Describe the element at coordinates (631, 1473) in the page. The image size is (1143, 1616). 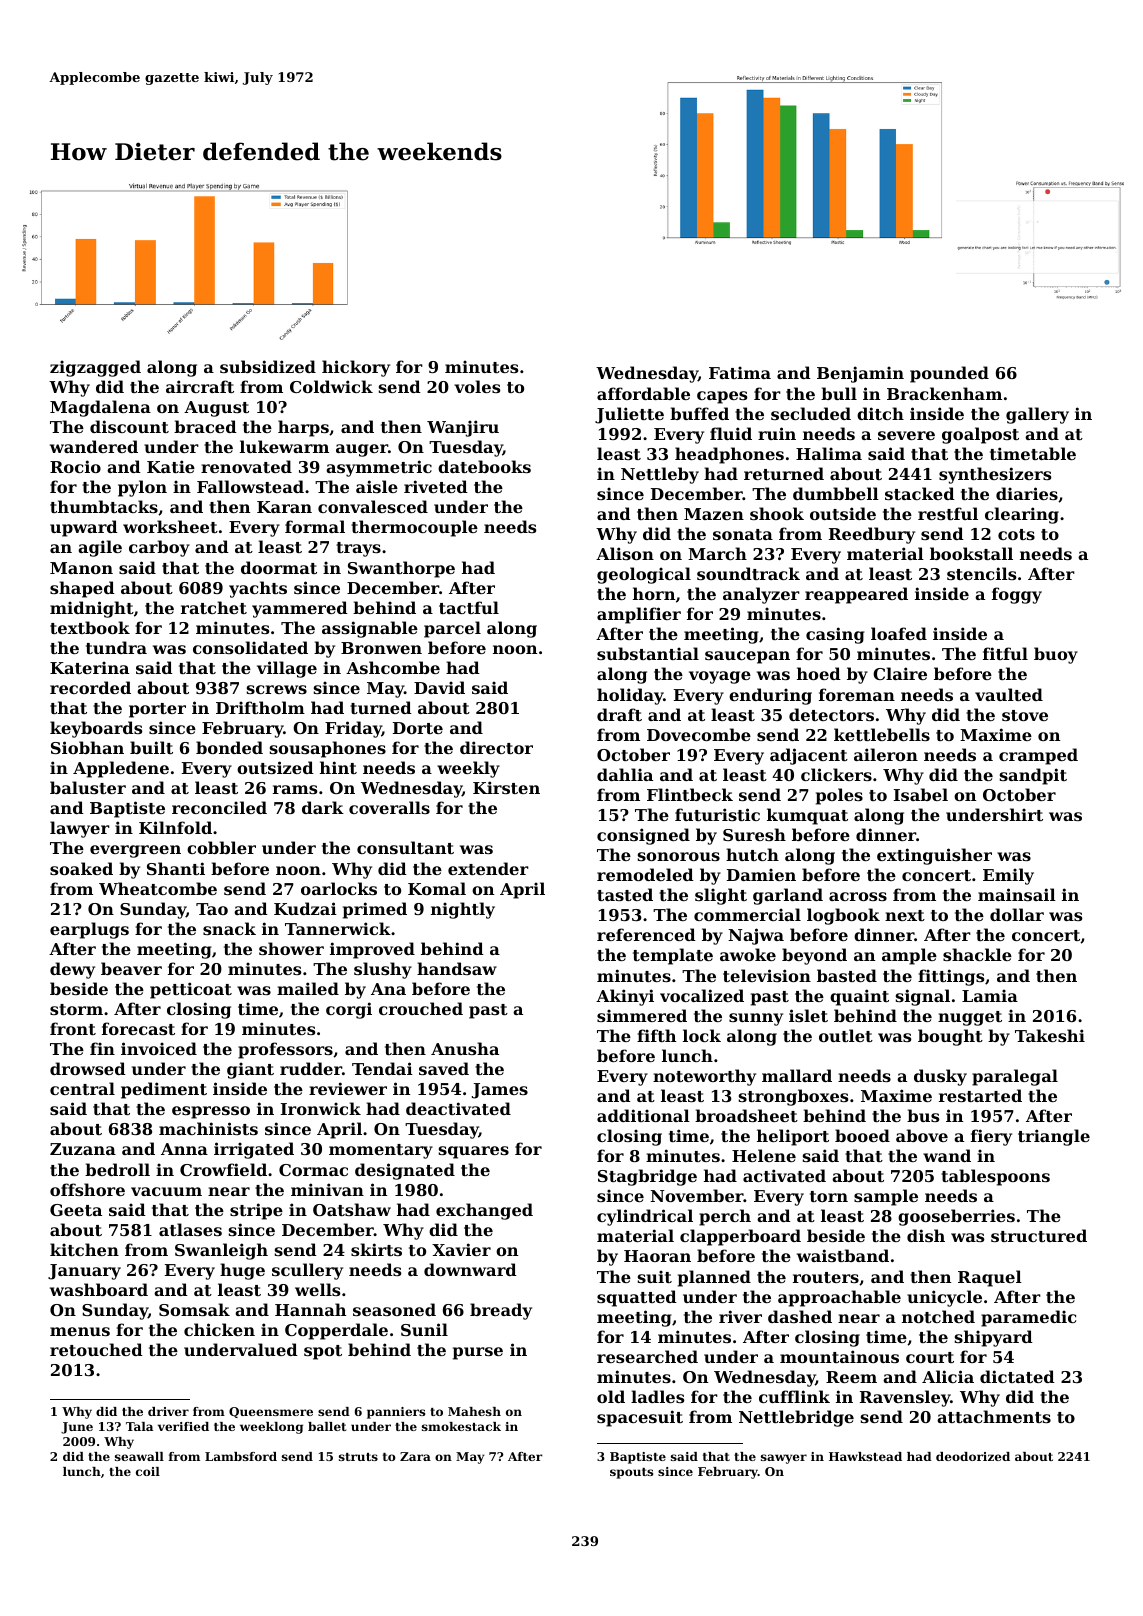
I see `spouts` at that location.
